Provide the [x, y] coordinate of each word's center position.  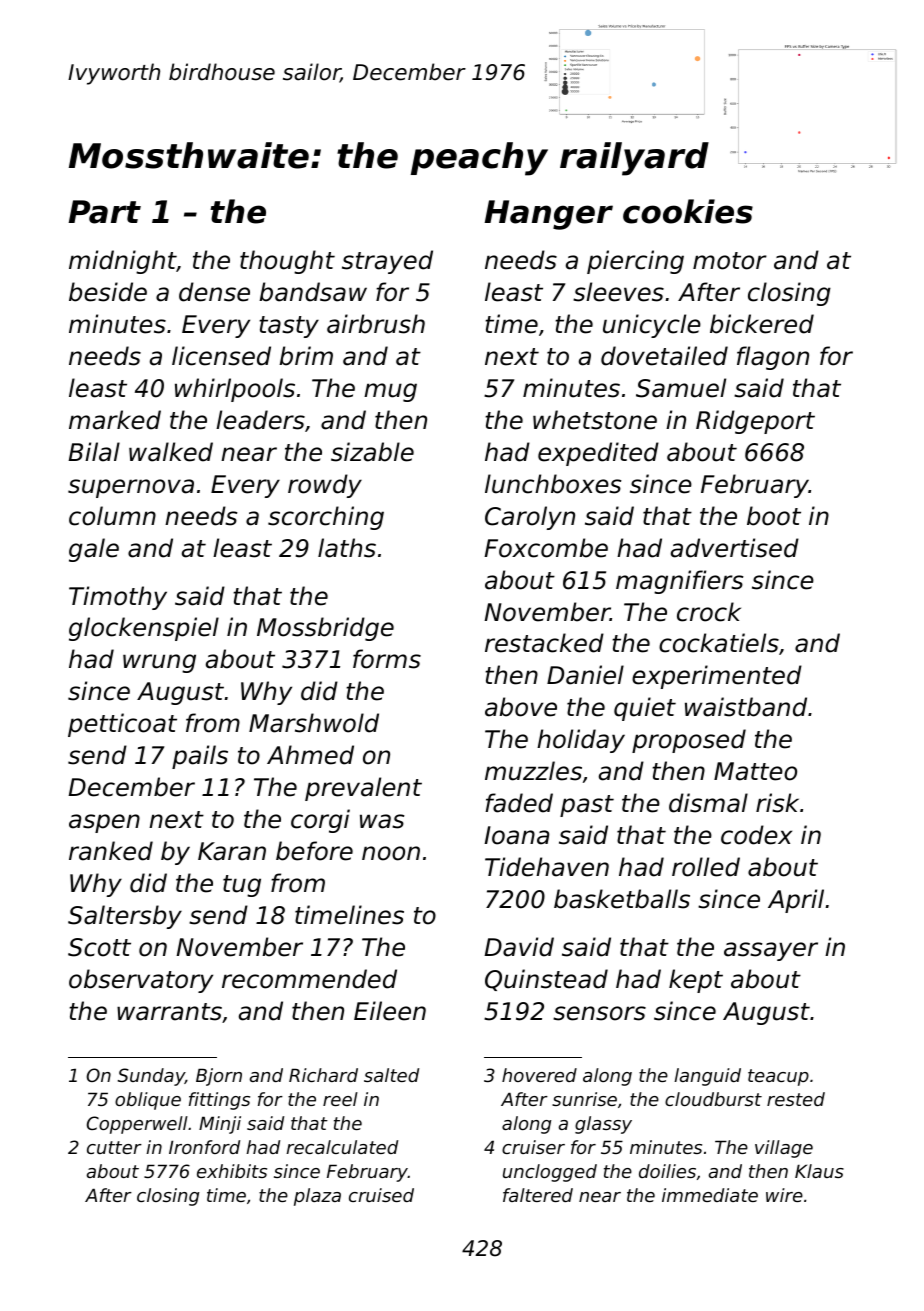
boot [774, 516]
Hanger [549, 215]
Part [105, 212]
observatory [141, 981]
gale [94, 550]
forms [387, 659]
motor [730, 261]
